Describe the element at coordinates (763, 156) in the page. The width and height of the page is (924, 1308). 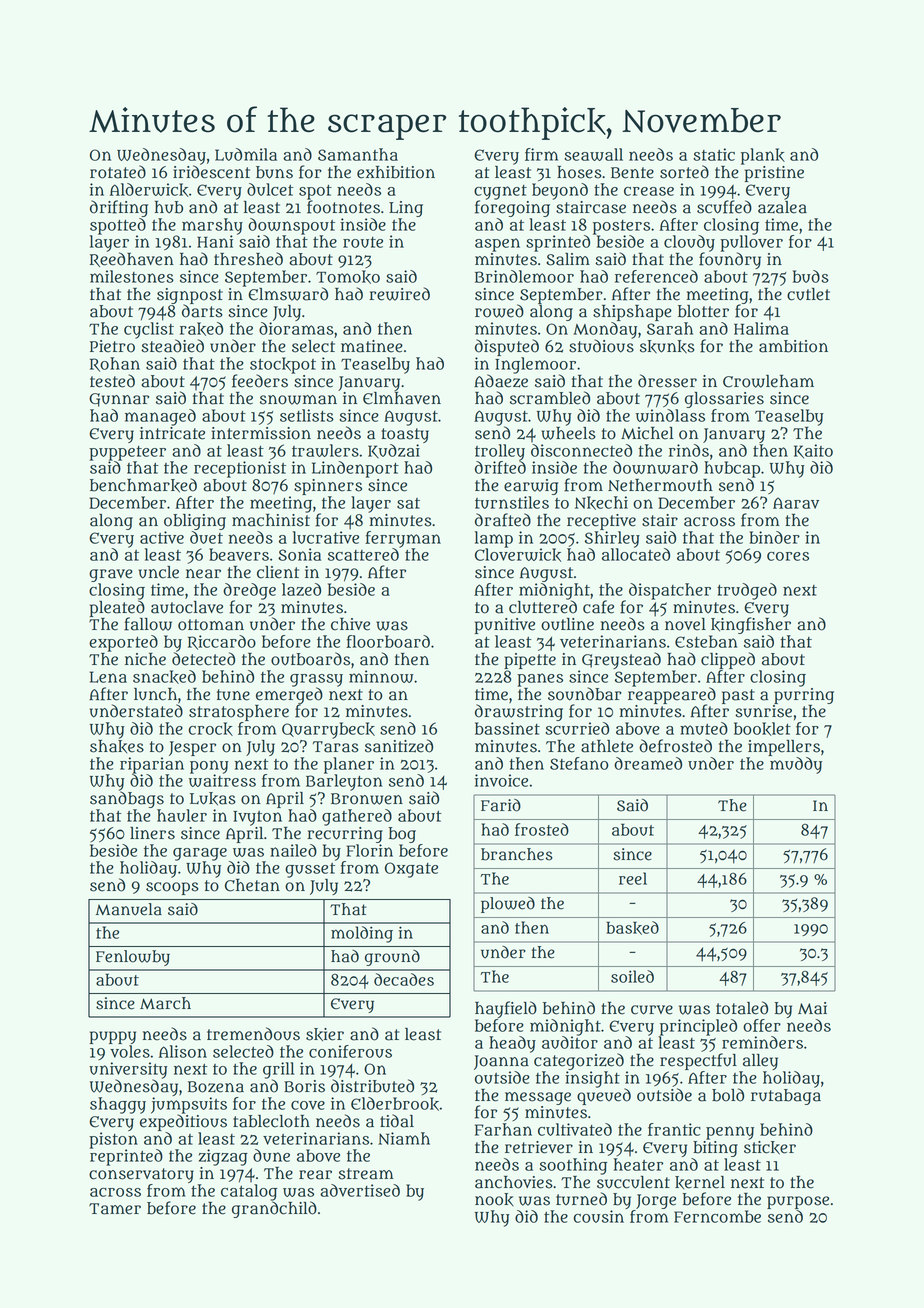
I see `plank` at that location.
